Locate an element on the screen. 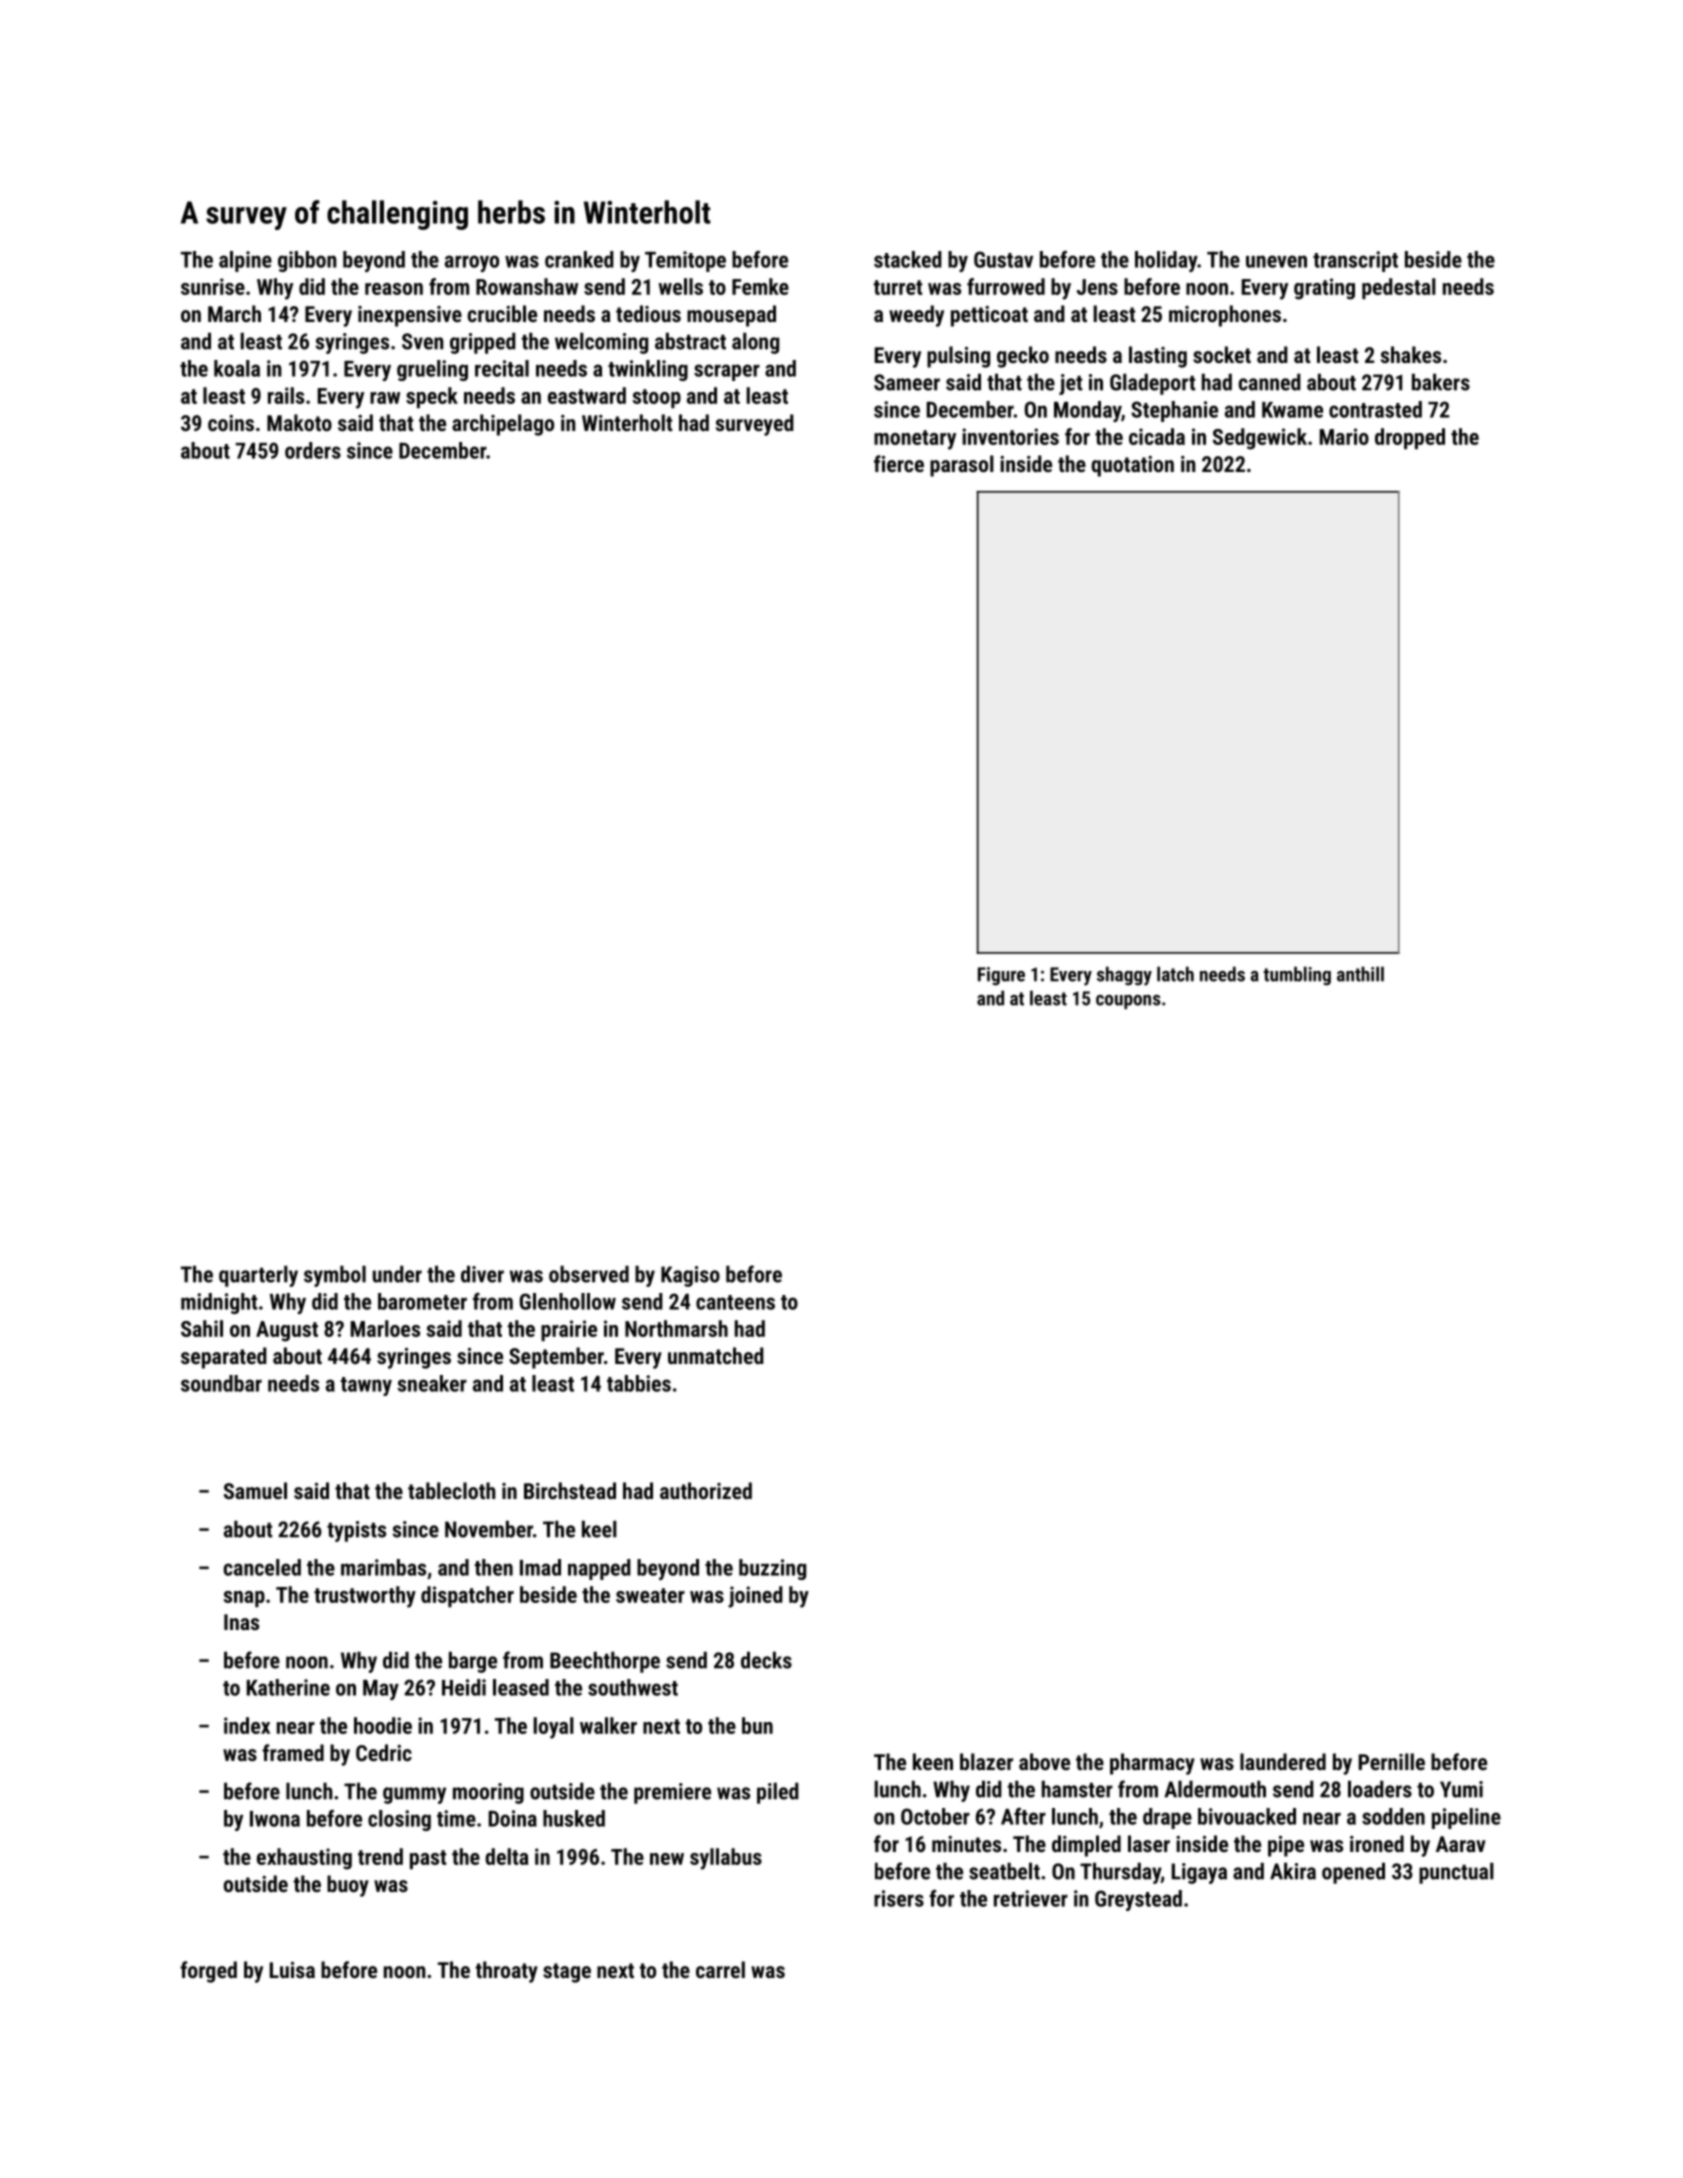  Kagiso is located at coordinates (690, 1276).
